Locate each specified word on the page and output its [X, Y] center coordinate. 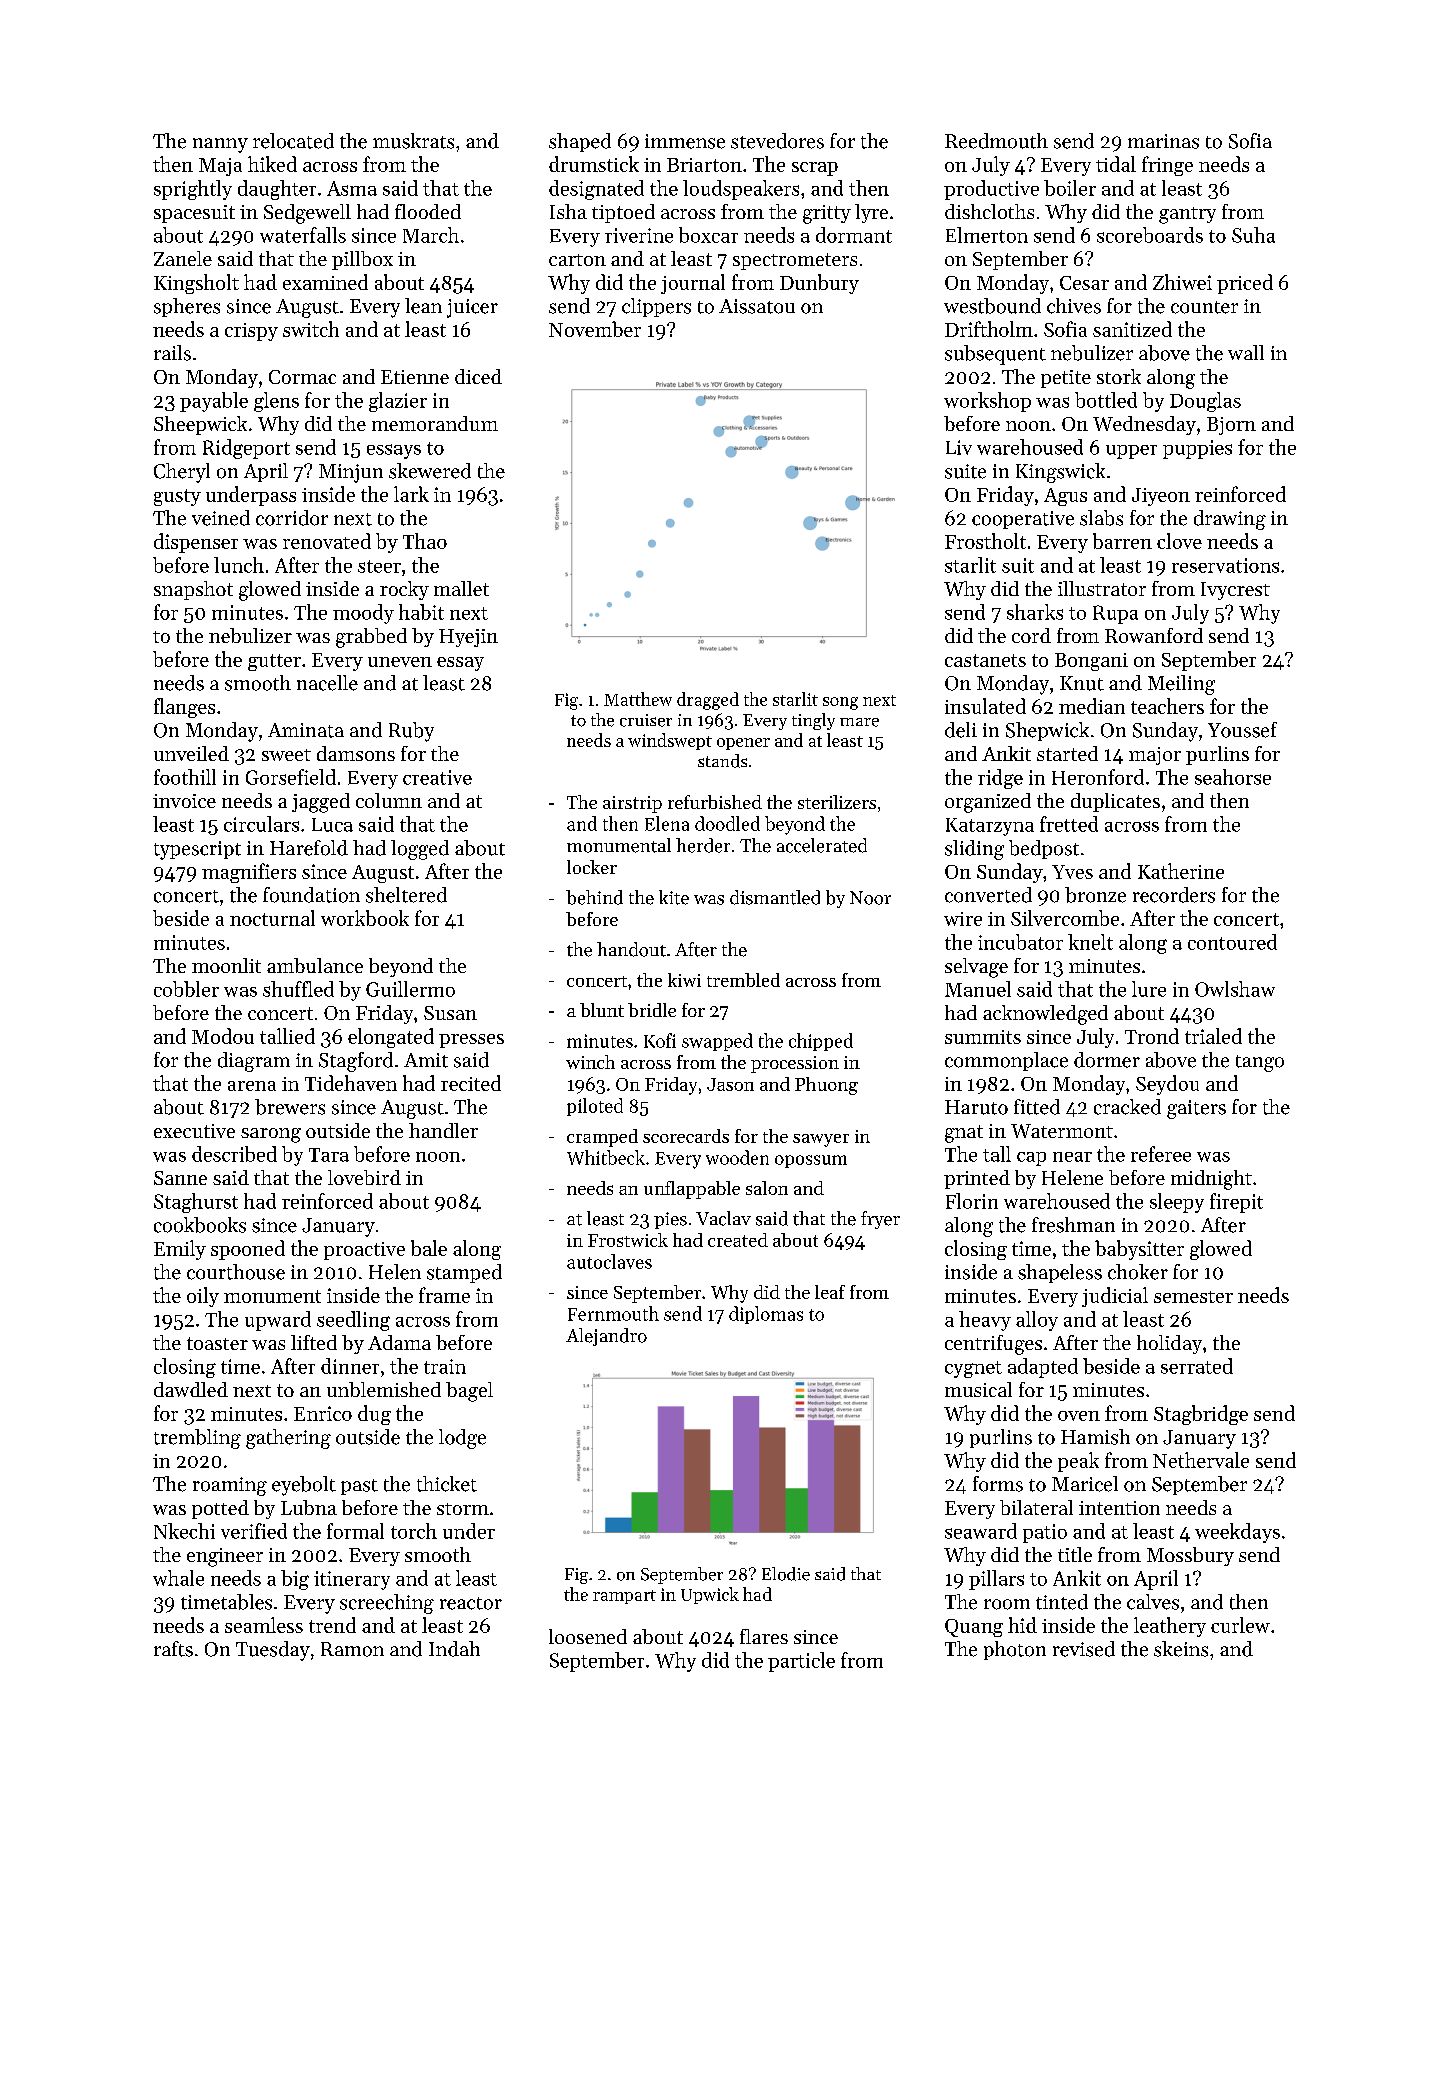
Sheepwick [200, 425]
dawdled [191, 1389]
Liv [959, 447]
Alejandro [606, 1337]
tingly [813, 721]
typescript [197, 850]
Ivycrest [1235, 591]
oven [1079, 1416]
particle [801, 1662]
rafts [173, 1649]
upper [1131, 452]
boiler [1070, 188]
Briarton [704, 165]
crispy [251, 332]
